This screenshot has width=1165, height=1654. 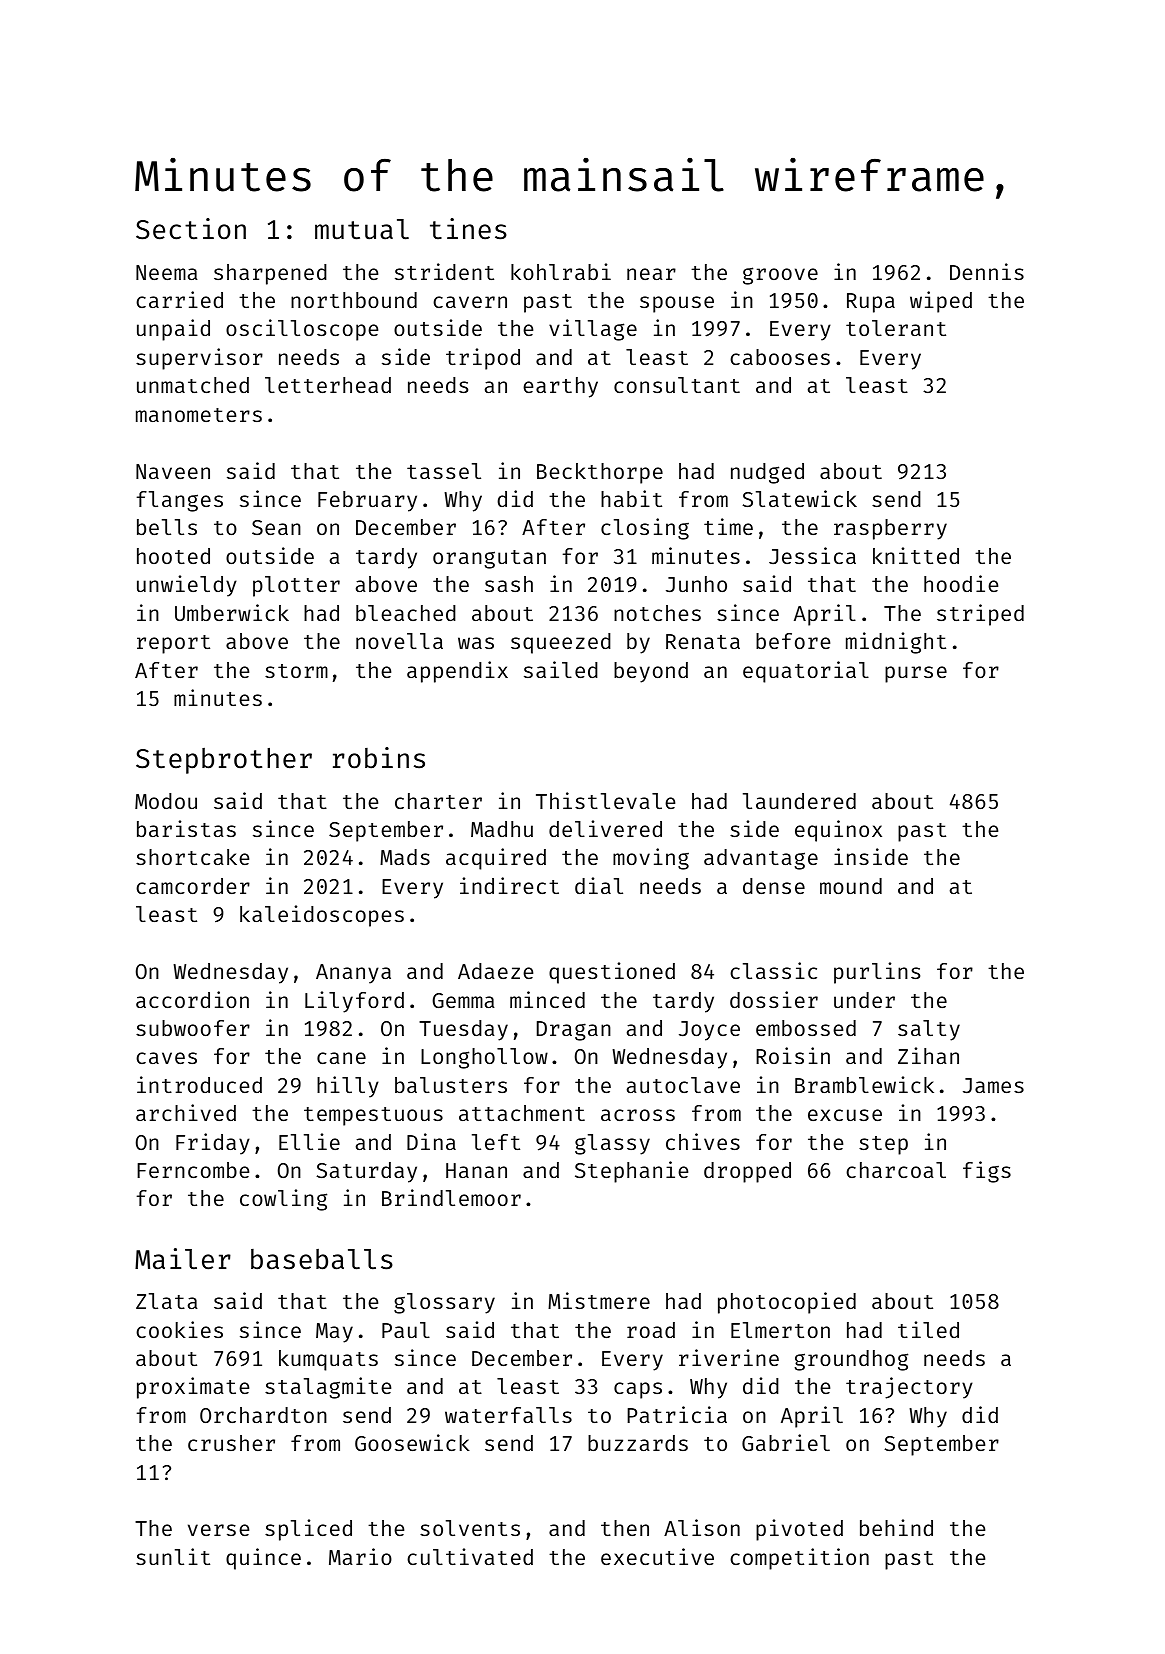 What do you see at coordinates (191, 229) in the screenshot?
I see `Section` at bounding box center [191, 229].
